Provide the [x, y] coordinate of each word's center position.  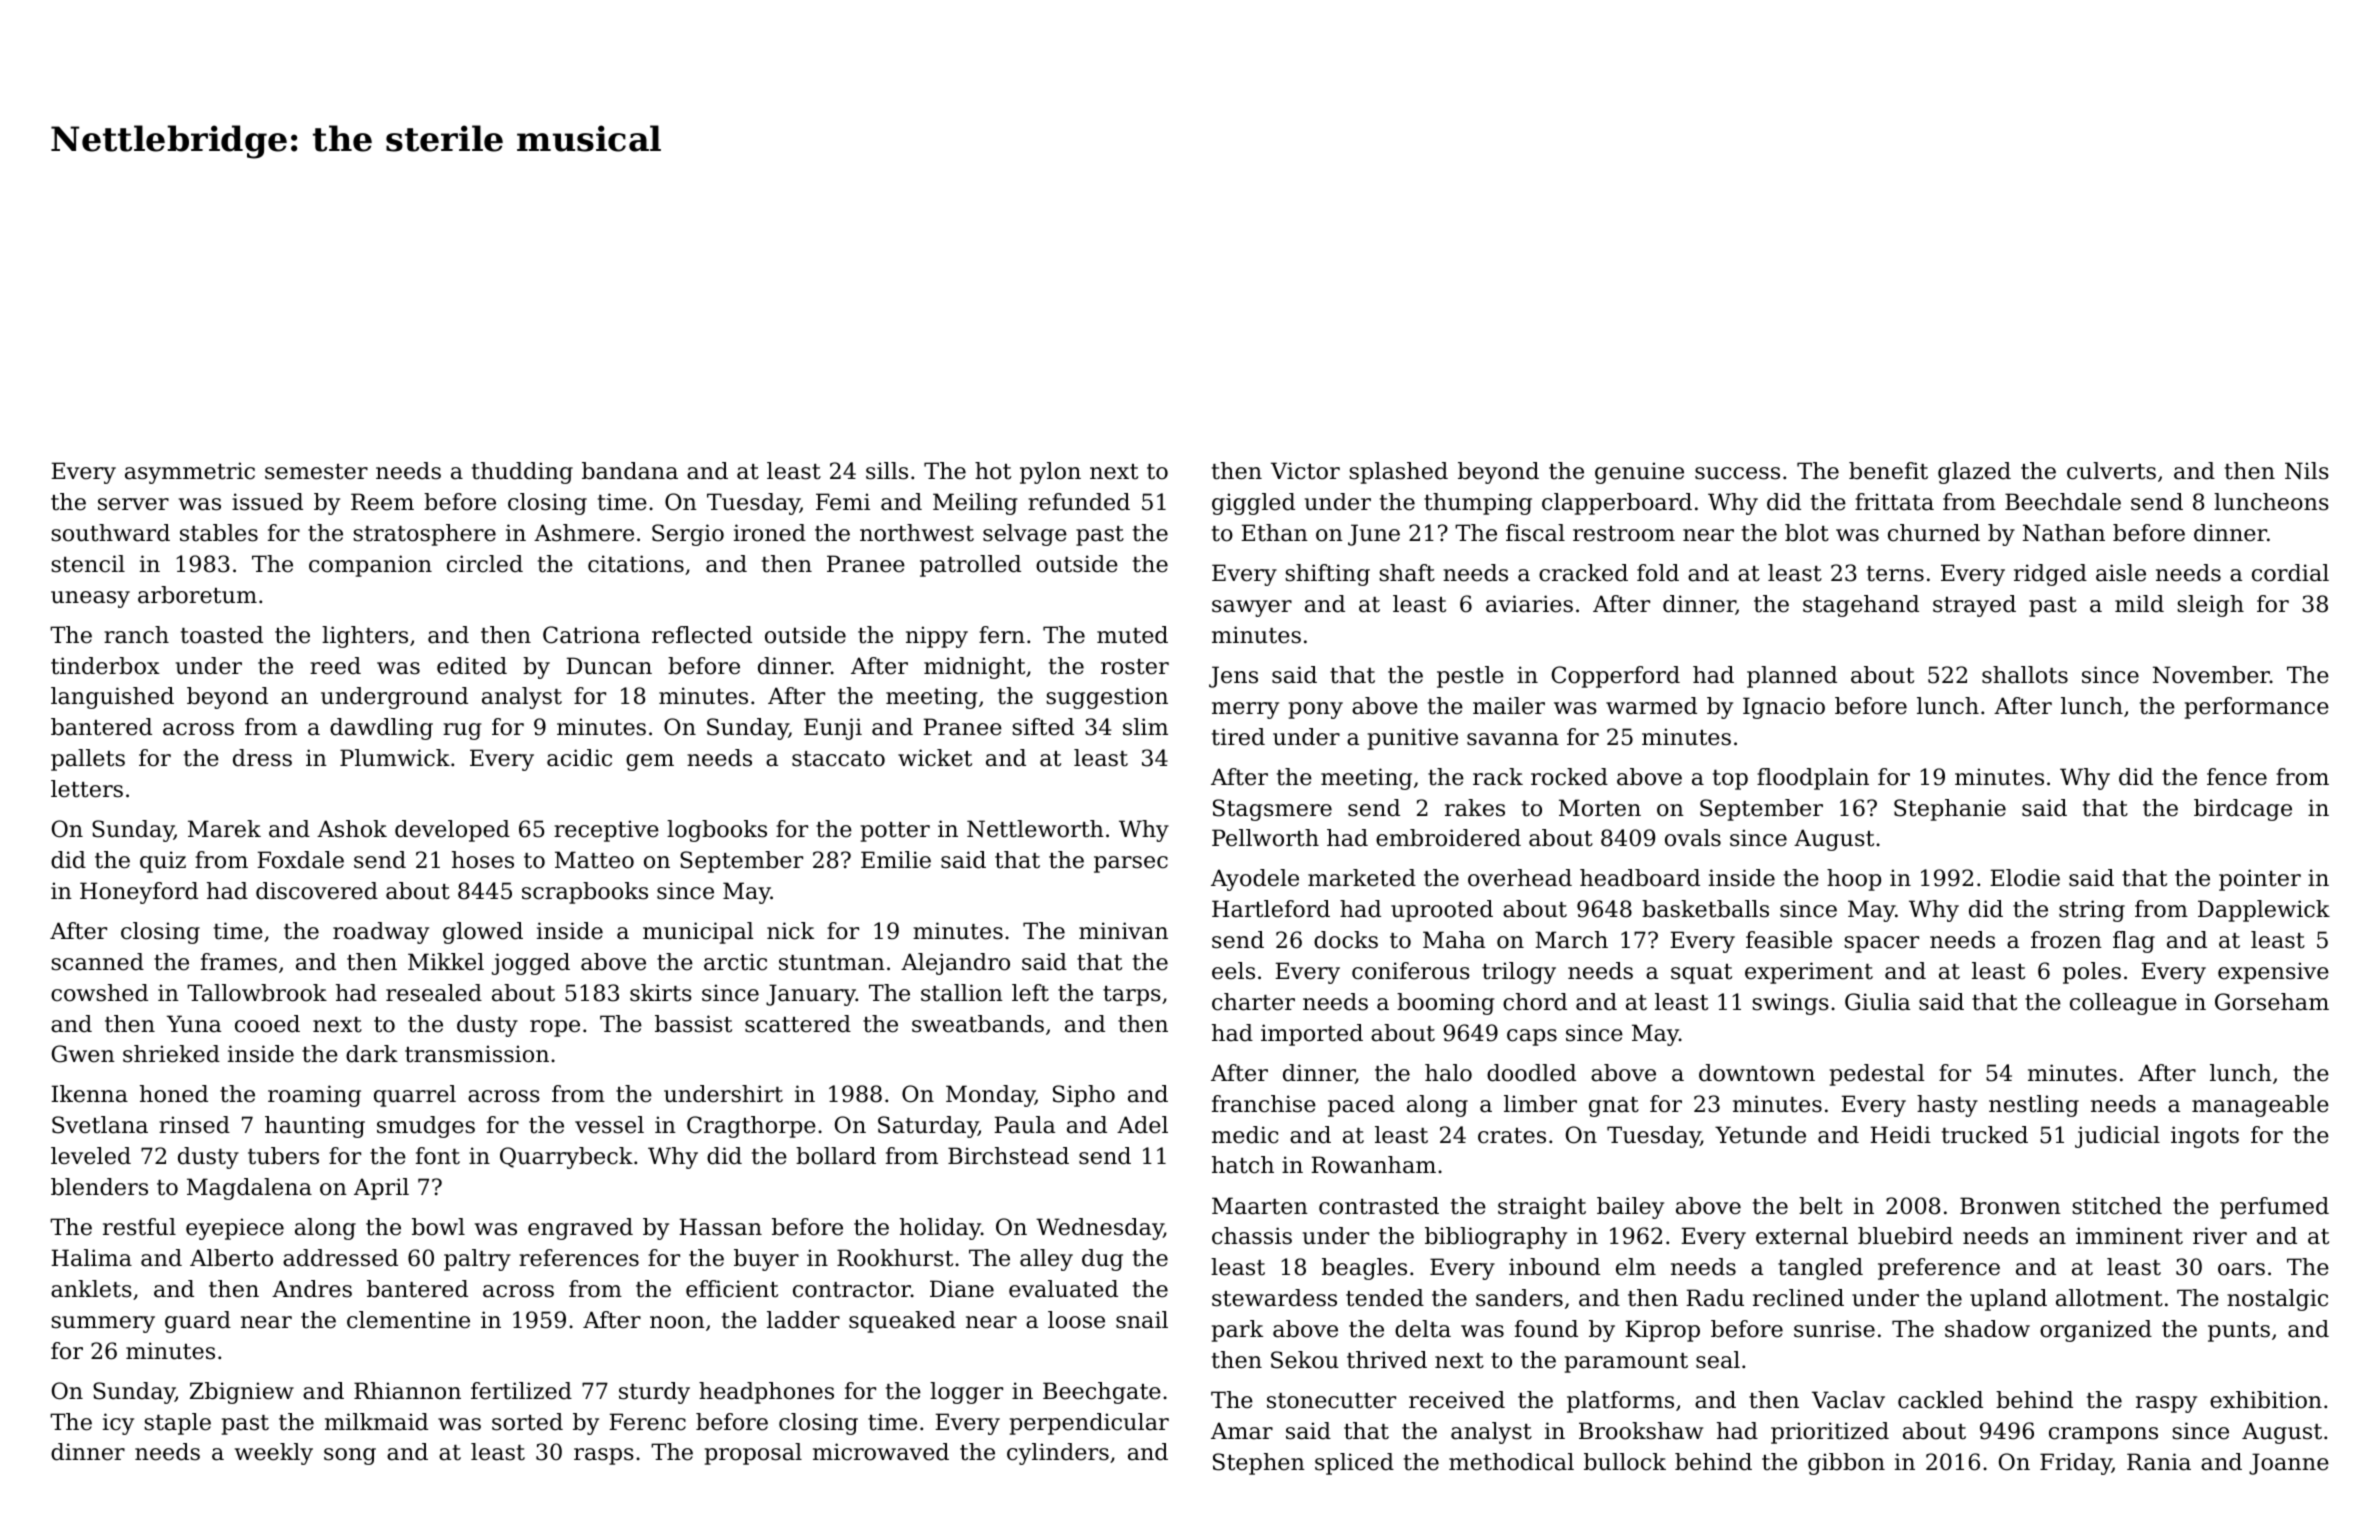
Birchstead [1008, 1156]
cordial [2290, 573]
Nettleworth [1035, 829]
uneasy [90, 599]
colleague [2123, 1004]
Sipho [1084, 1096]
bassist [693, 1024]
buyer [766, 1260]
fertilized [521, 1391]
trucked [1985, 1135]
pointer [2260, 880]
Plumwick [395, 758]
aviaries [1529, 604]
